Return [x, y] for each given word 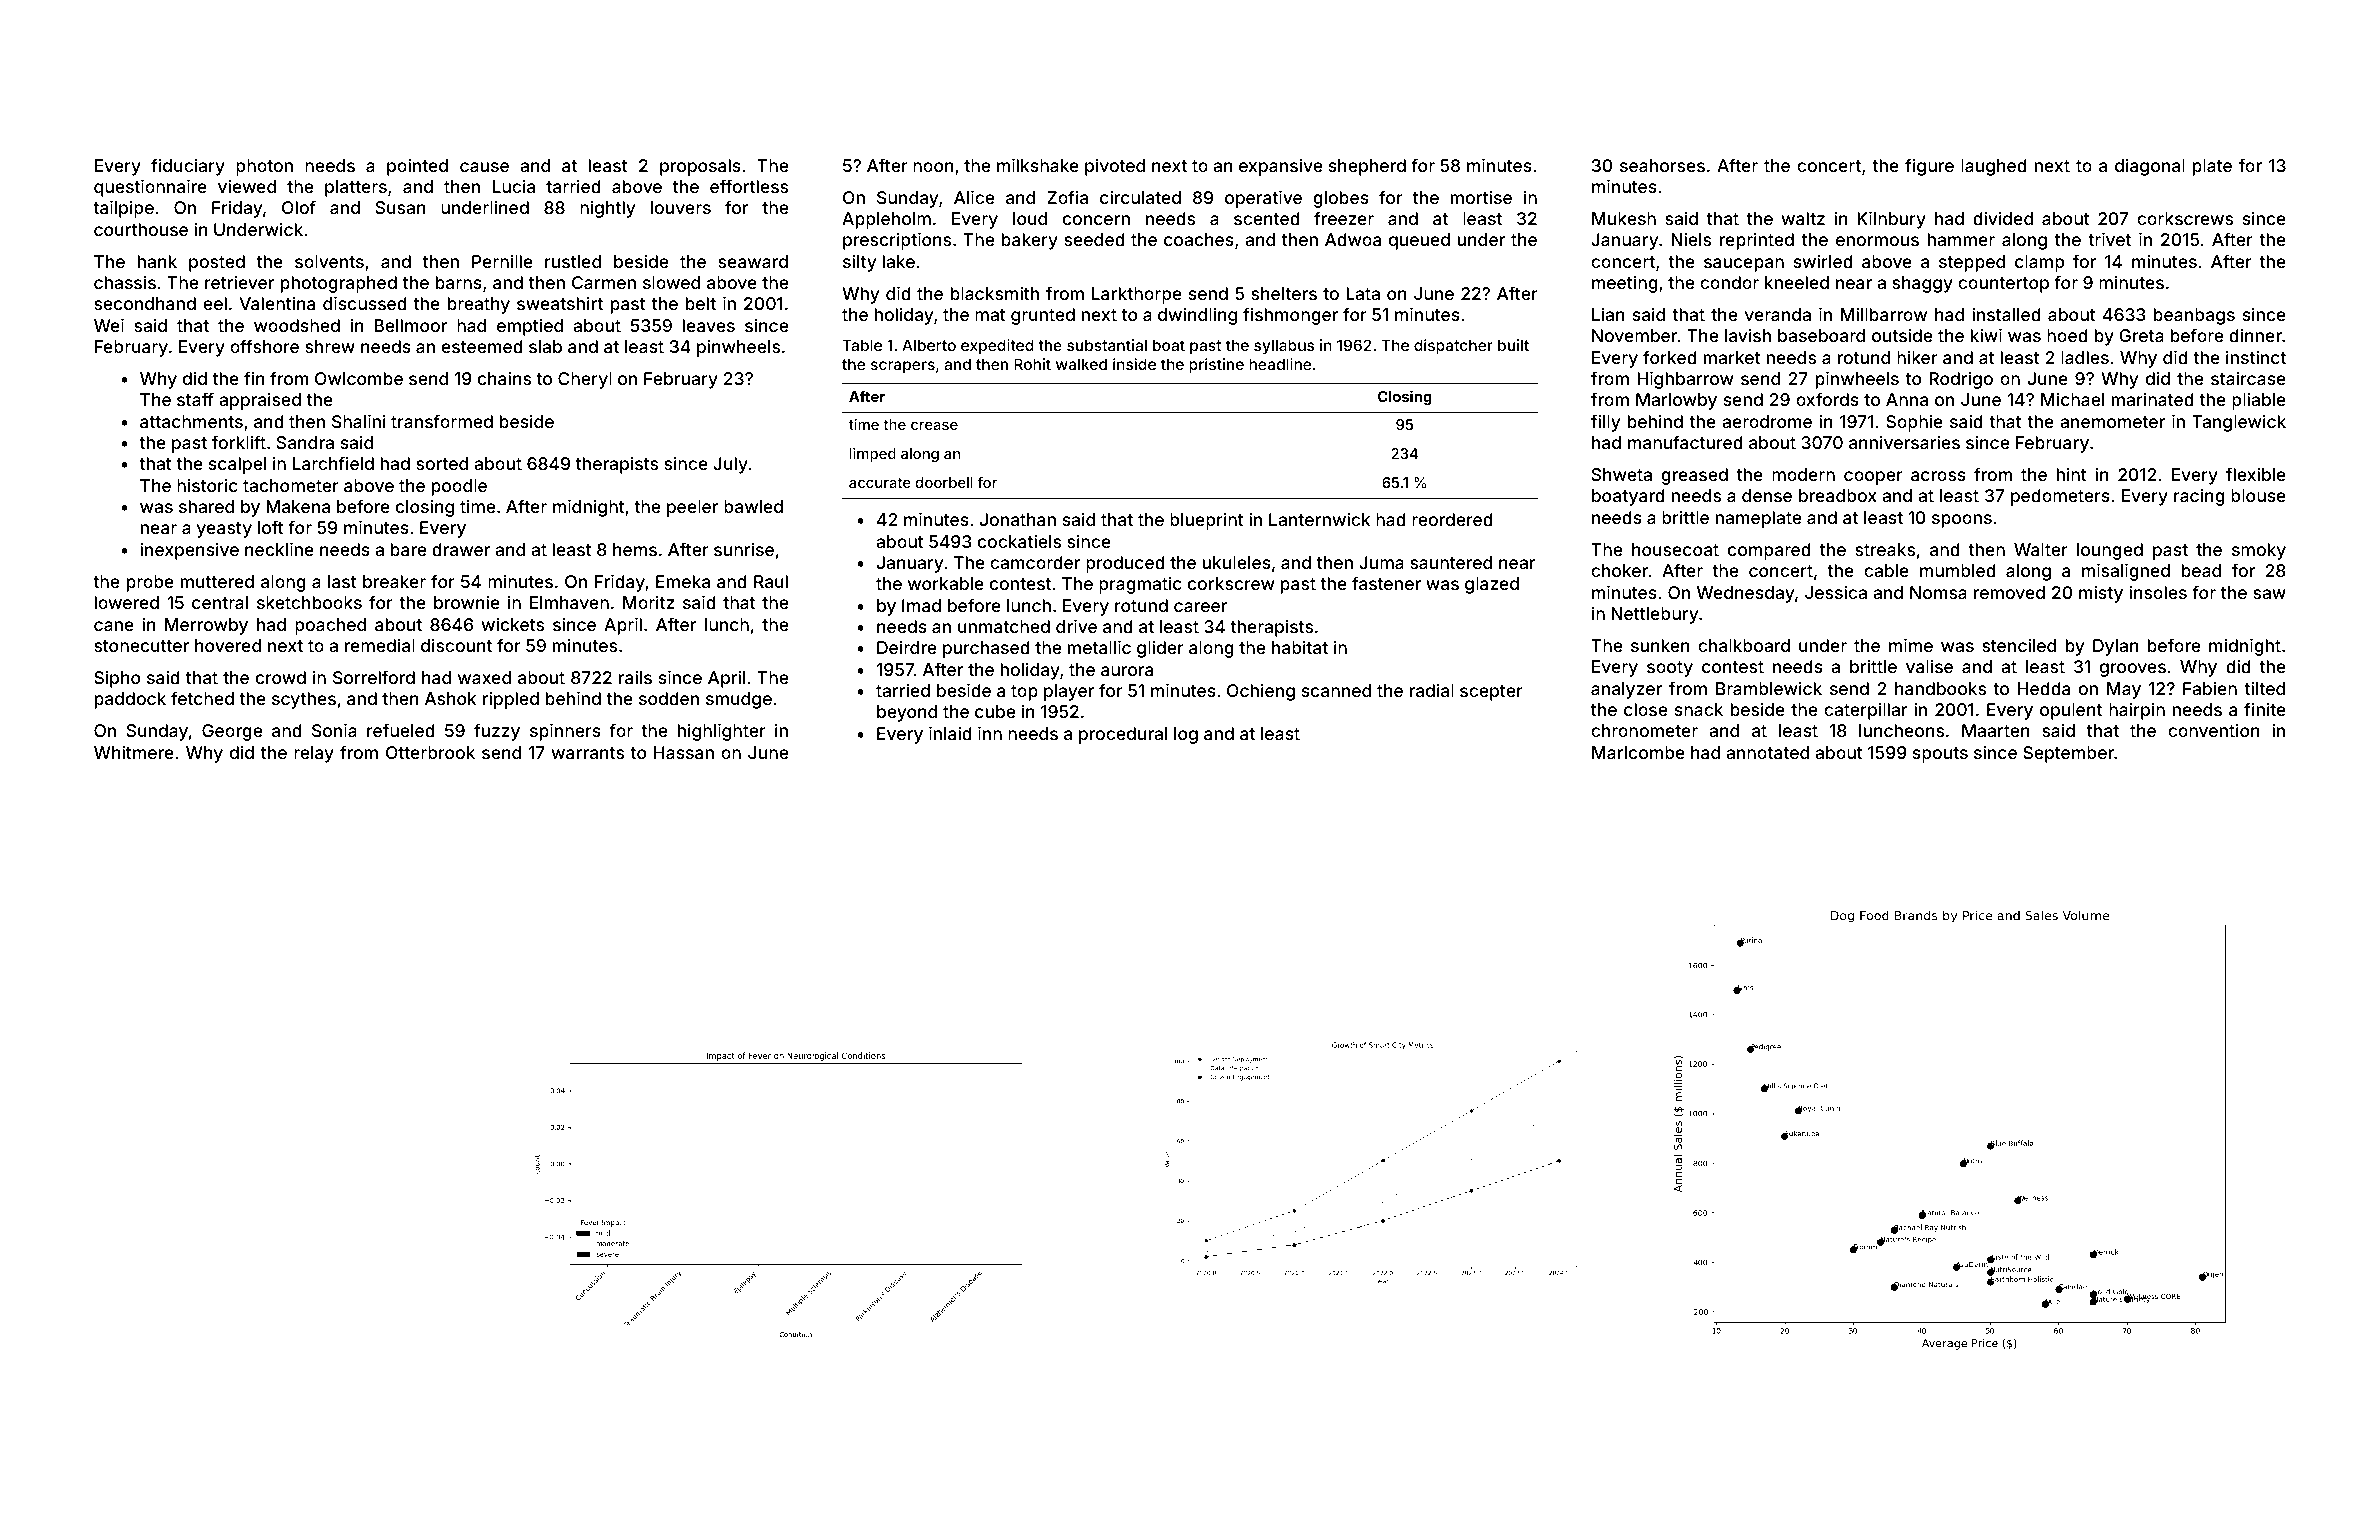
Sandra [305, 442]
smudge [739, 700]
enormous [1877, 241]
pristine [1216, 365]
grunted [1043, 316]
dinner [2255, 335]
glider [1160, 649]
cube [995, 711]
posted [217, 263]
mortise [1481, 197]
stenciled [2019, 645]
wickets [513, 624]
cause [484, 167]
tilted [2264, 688]
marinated [2153, 399]
